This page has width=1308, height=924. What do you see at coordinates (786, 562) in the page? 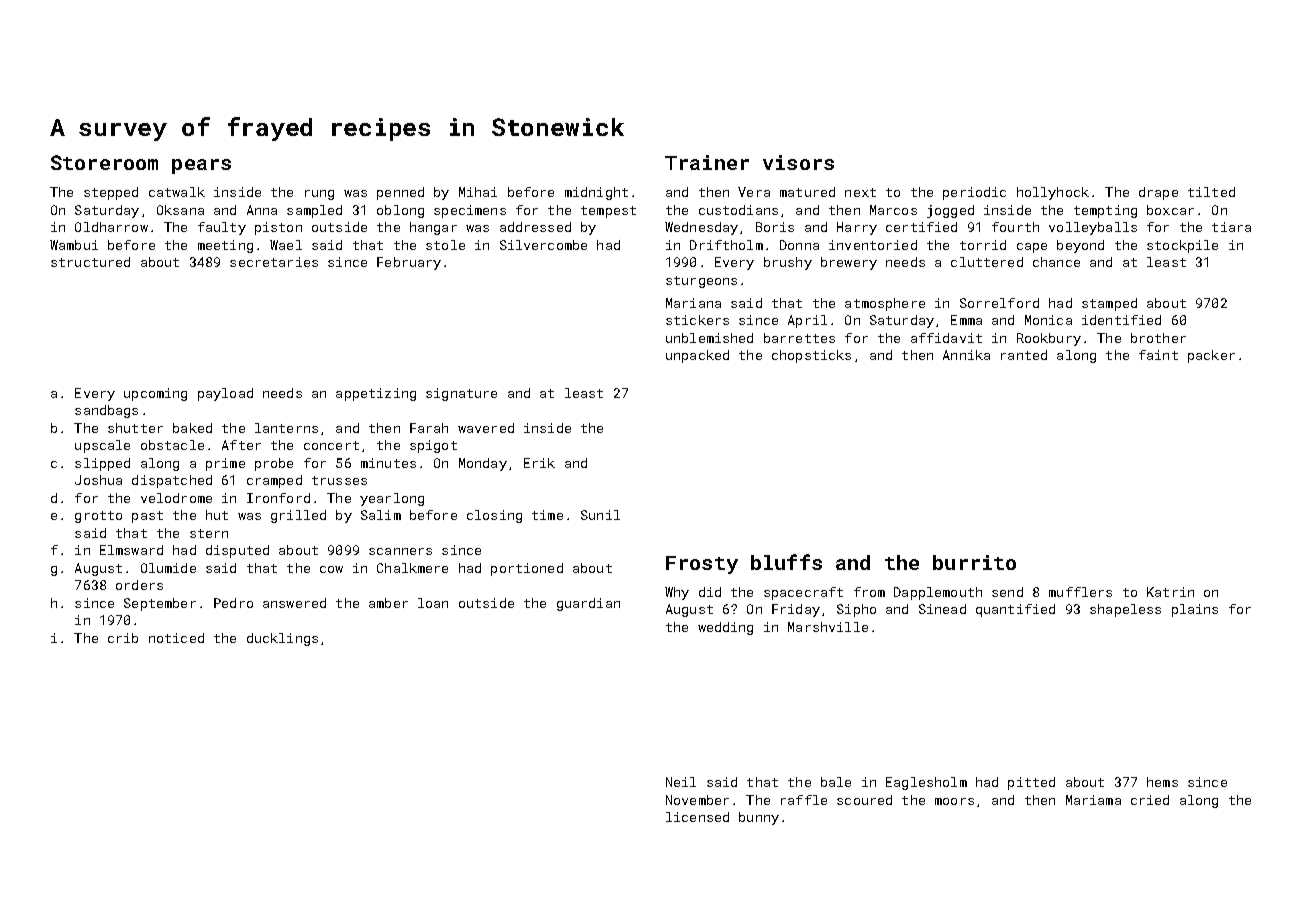
I see `bluffs` at bounding box center [786, 562].
